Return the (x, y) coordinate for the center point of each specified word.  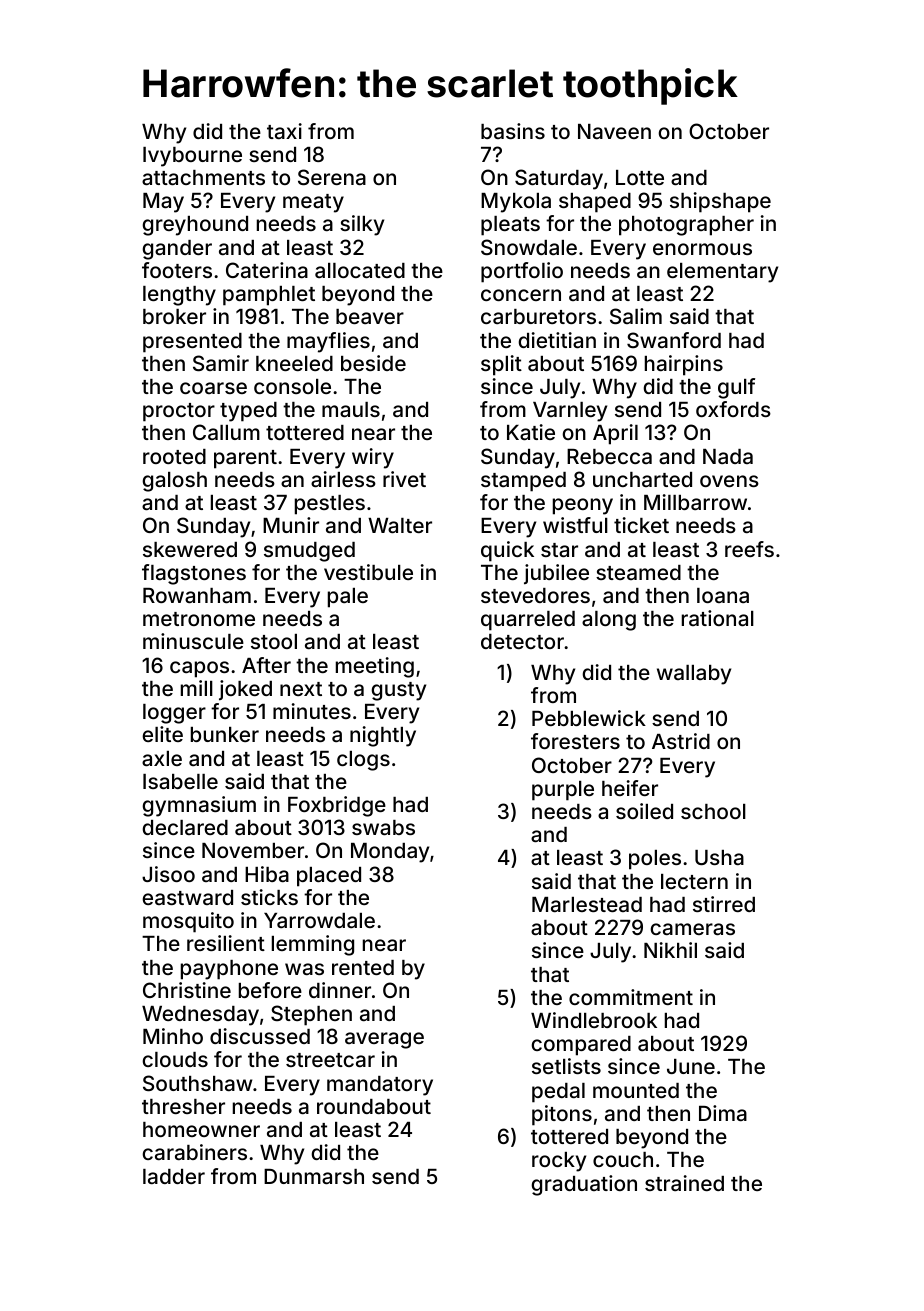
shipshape (720, 202)
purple (563, 791)
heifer (630, 788)
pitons (562, 1115)
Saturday (559, 179)
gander (177, 250)
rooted (174, 456)
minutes (312, 711)
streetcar (330, 1060)
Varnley (570, 412)
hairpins (684, 365)
